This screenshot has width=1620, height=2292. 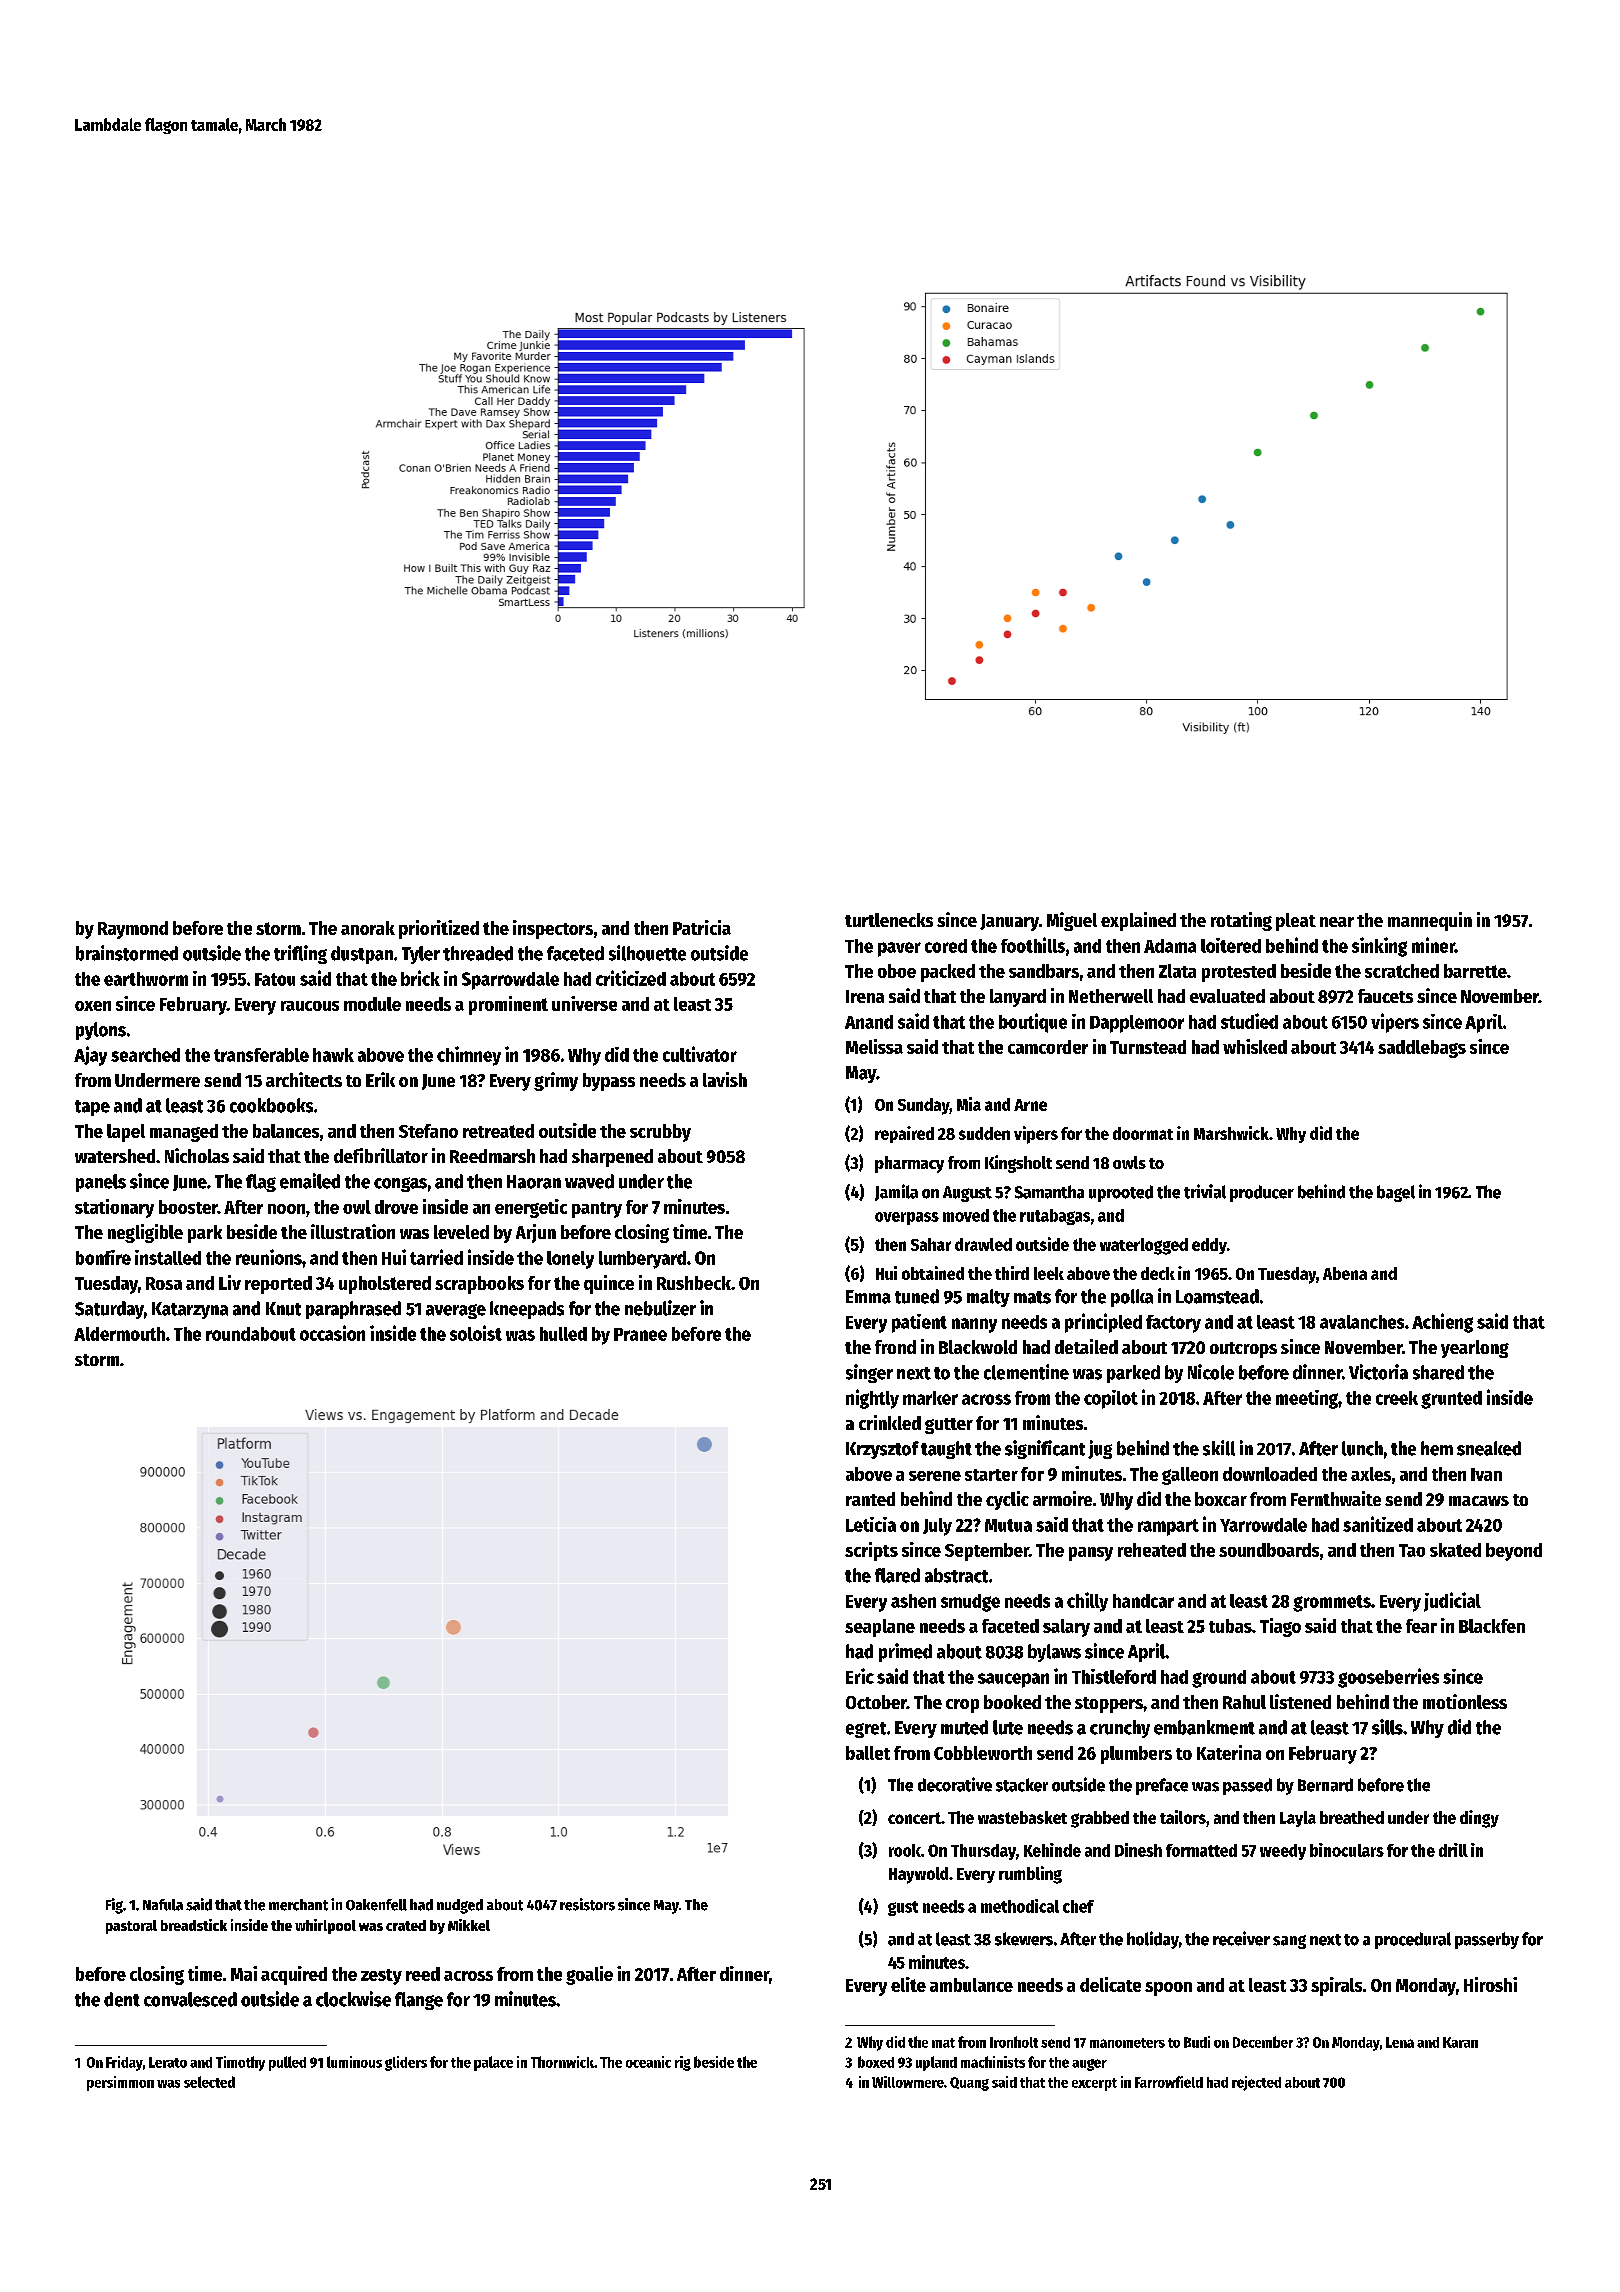 What do you see at coordinates (597, 1210) in the screenshot?
I see `pantry` at bounding box center [597, 1210].
